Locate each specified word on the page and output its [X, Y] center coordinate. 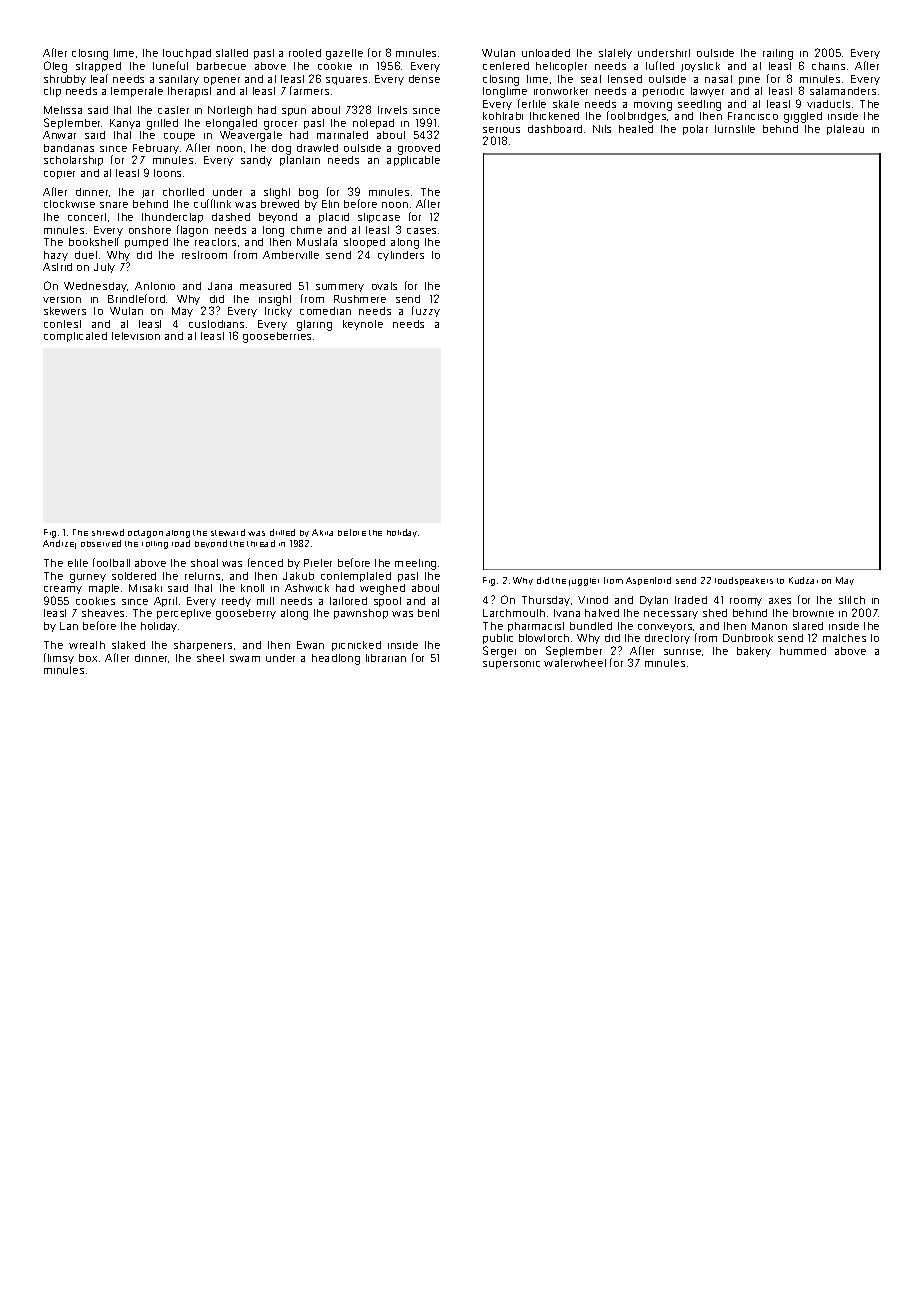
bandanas [69, 148]
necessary [671, 615]
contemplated [356, 577]
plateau [845, 130]
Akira [322, 532]
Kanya [125, 124]
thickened [554, 116]
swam [245, 659]
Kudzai [803, 580]
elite [78, 563]
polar [695, 130]
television [136, 336]
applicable [413, 161]
